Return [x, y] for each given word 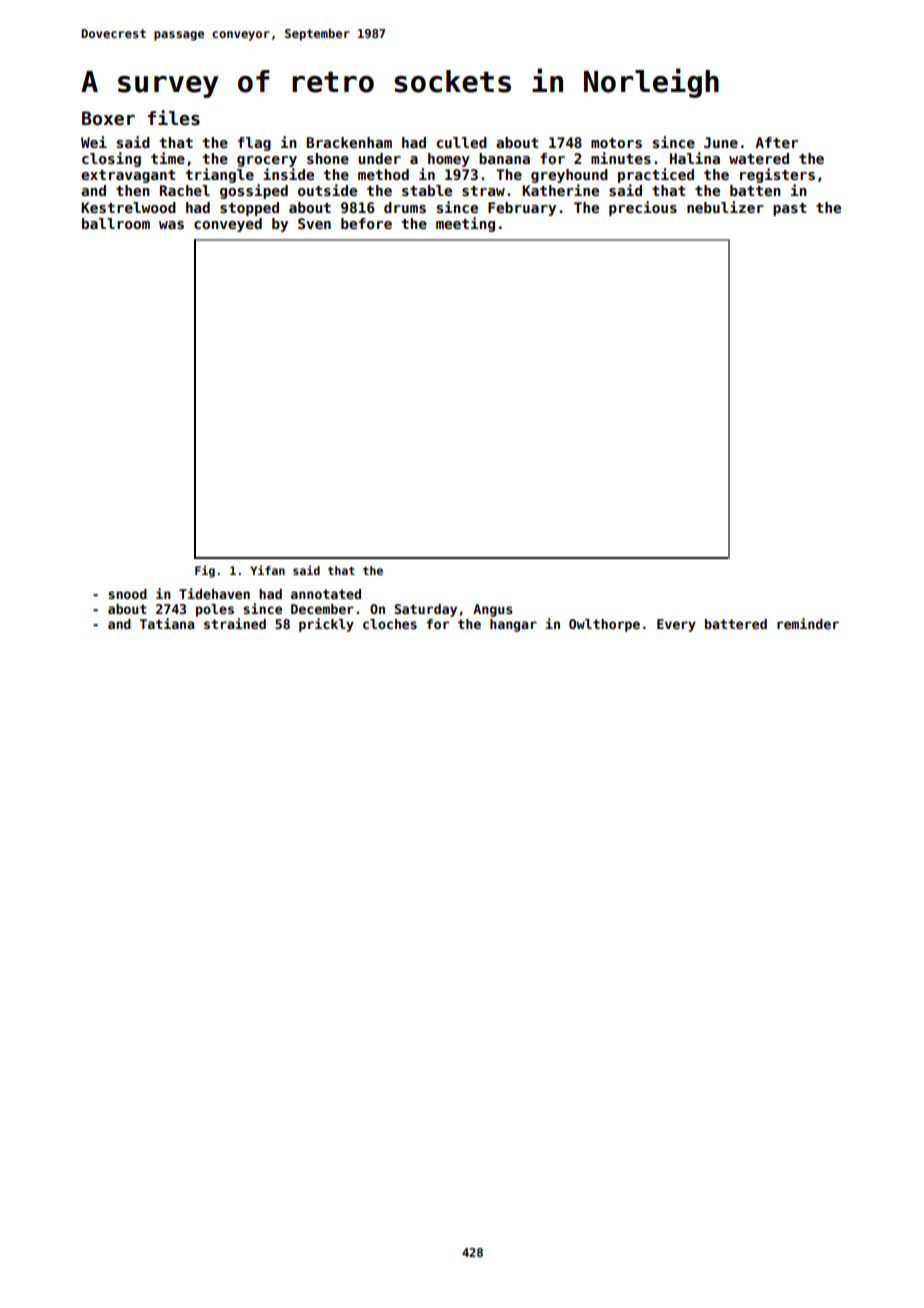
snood [127, 594]
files [174, 118]
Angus [492, 610]
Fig [205, 571]
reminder [808, 623]
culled [462, 142]
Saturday [426, 610]
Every [676, 625]
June [721, 142]
